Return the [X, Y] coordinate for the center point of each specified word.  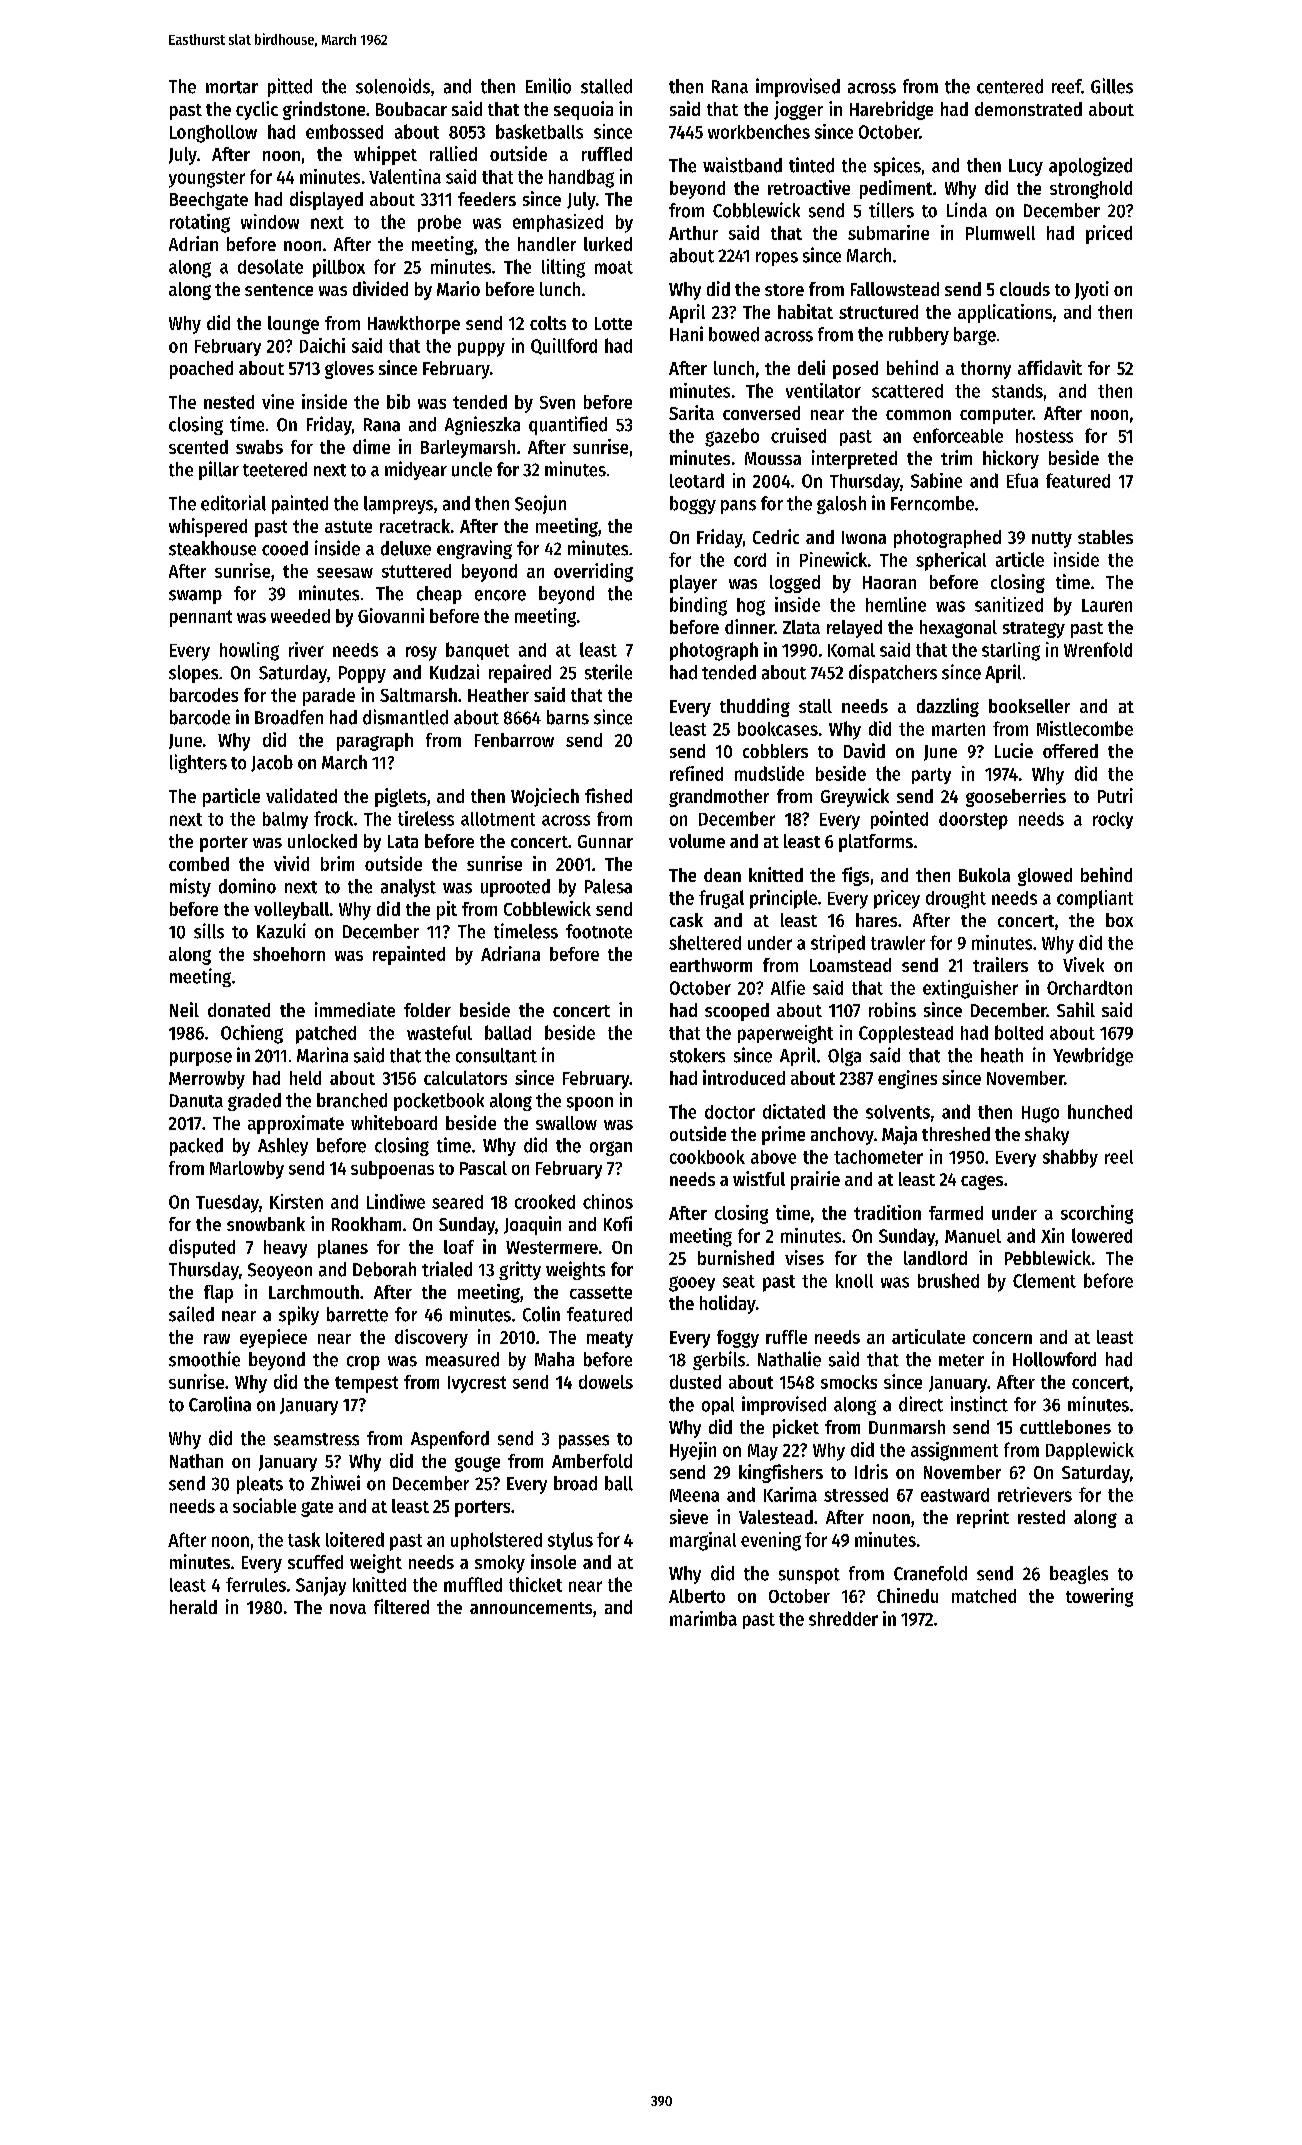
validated [301, 795]
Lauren [1107, 605]
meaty [610, 1339]
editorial [233, 503]
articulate [928, 1336]
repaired [520, 673]
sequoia [583, 110]
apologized [1090, 166]
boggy [693, 505]
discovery [431, 1338]
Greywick [855, 797]
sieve [689, 1516]
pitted [290, 87]
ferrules [256, 1584]
